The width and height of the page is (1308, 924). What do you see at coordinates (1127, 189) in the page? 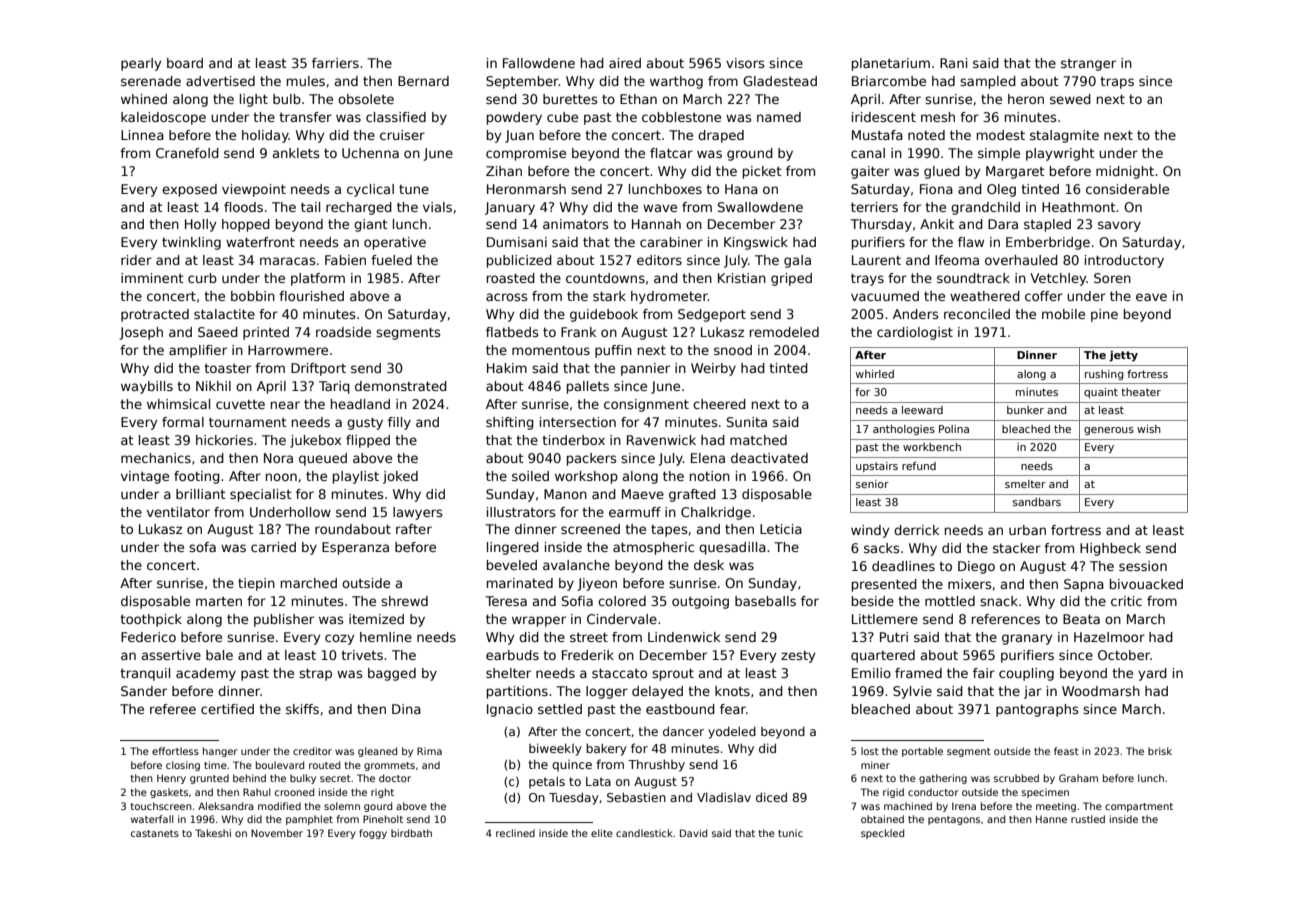
I see `considerable` at bounding box center [1127, 189].
